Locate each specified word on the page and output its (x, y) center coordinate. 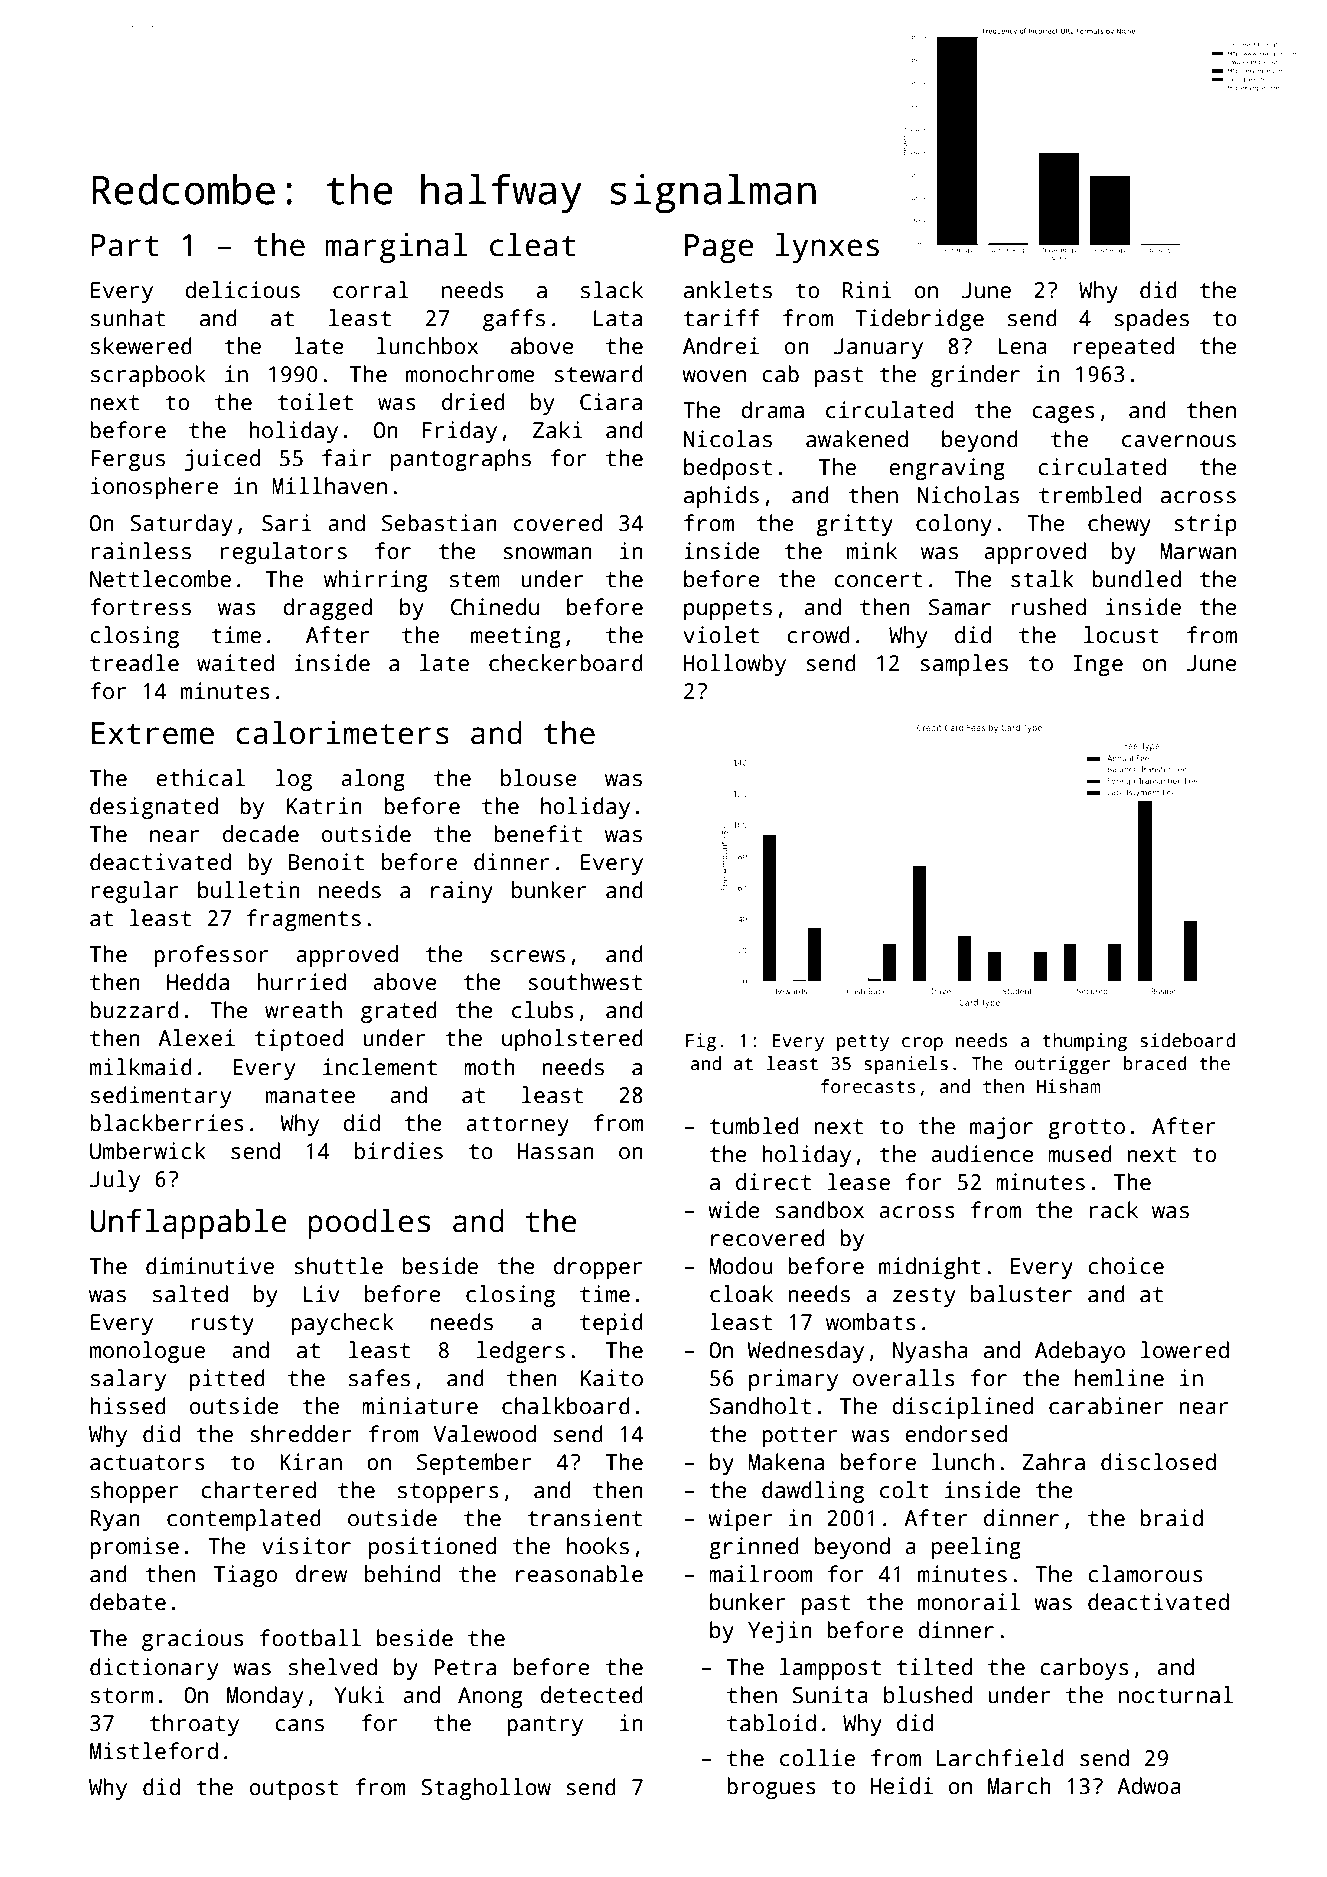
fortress (140, 607)
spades (1151, 320)
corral (371, 290)
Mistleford (154, 1751)
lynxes (827, 248)
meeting (516, 637)
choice (1126, 1266)
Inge (1098, 665)
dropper (598, 1268)
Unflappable (188, 1224)
